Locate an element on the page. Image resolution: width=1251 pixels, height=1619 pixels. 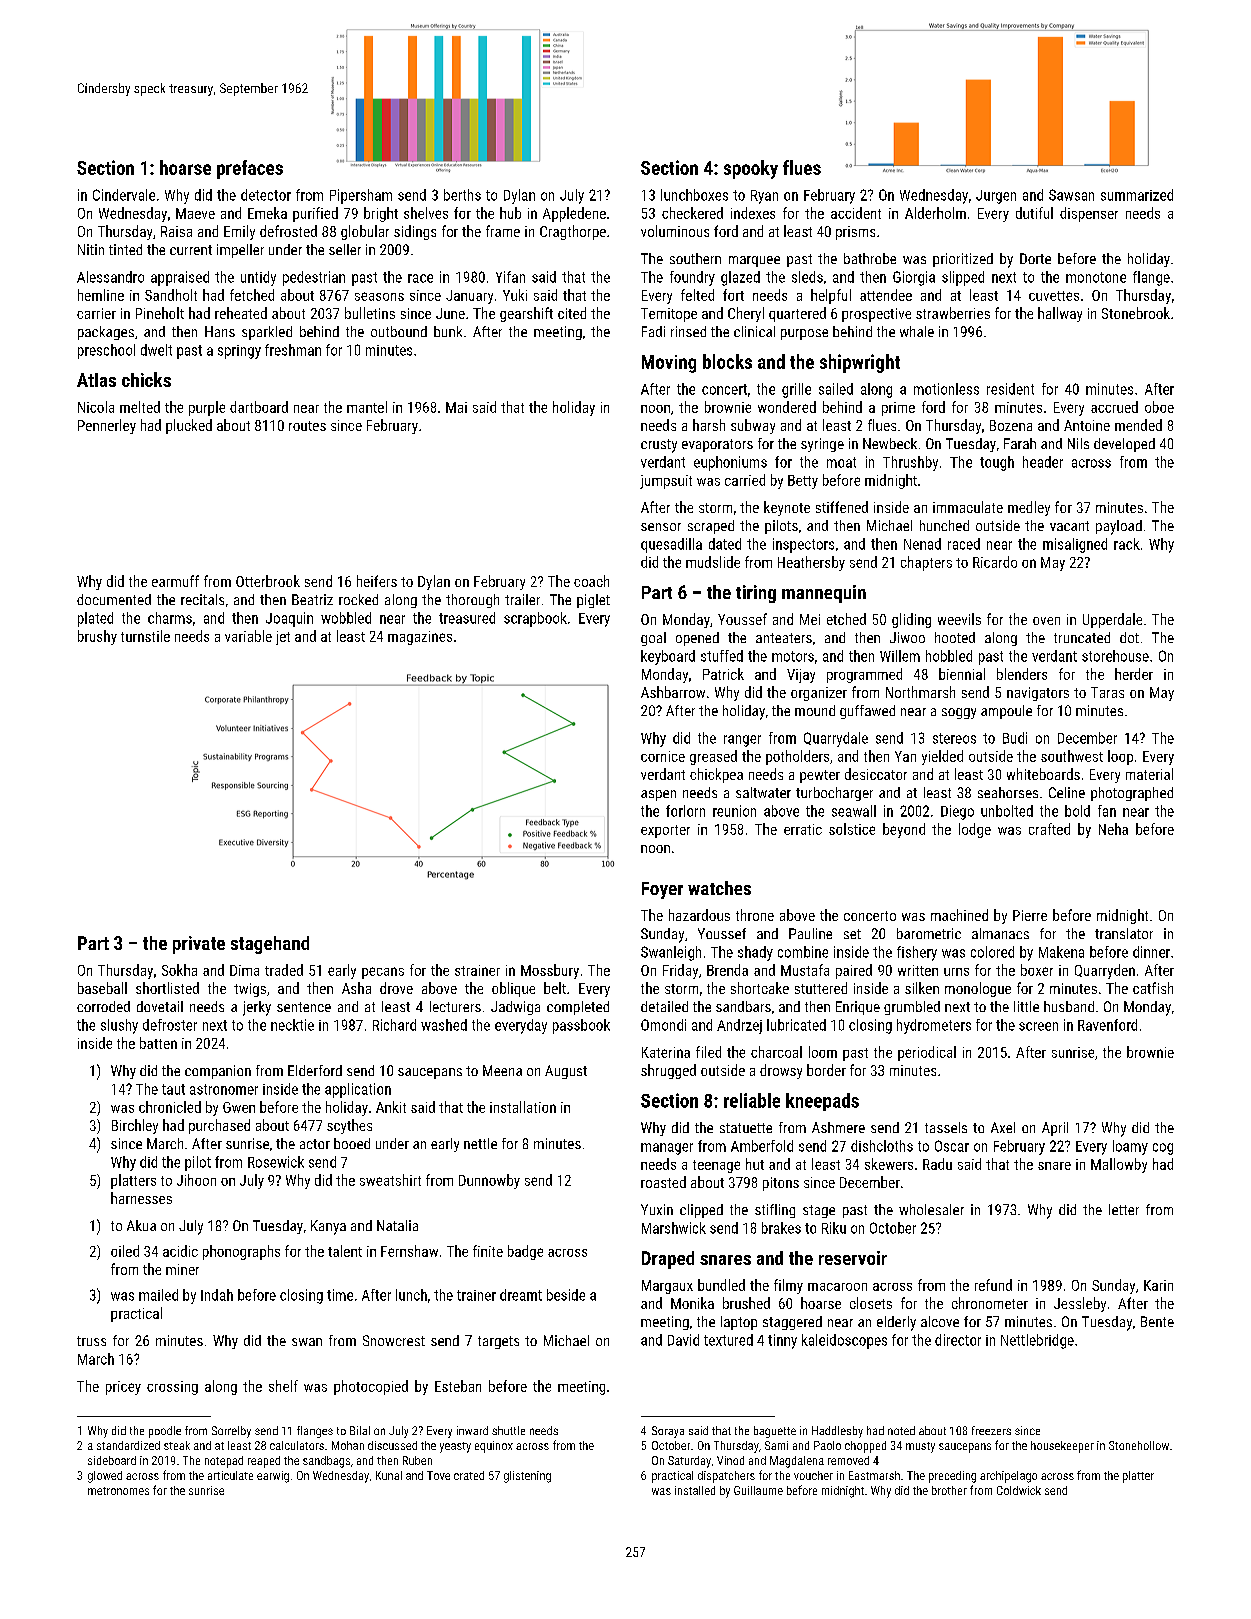
private is located at coordinates (199, 945).
